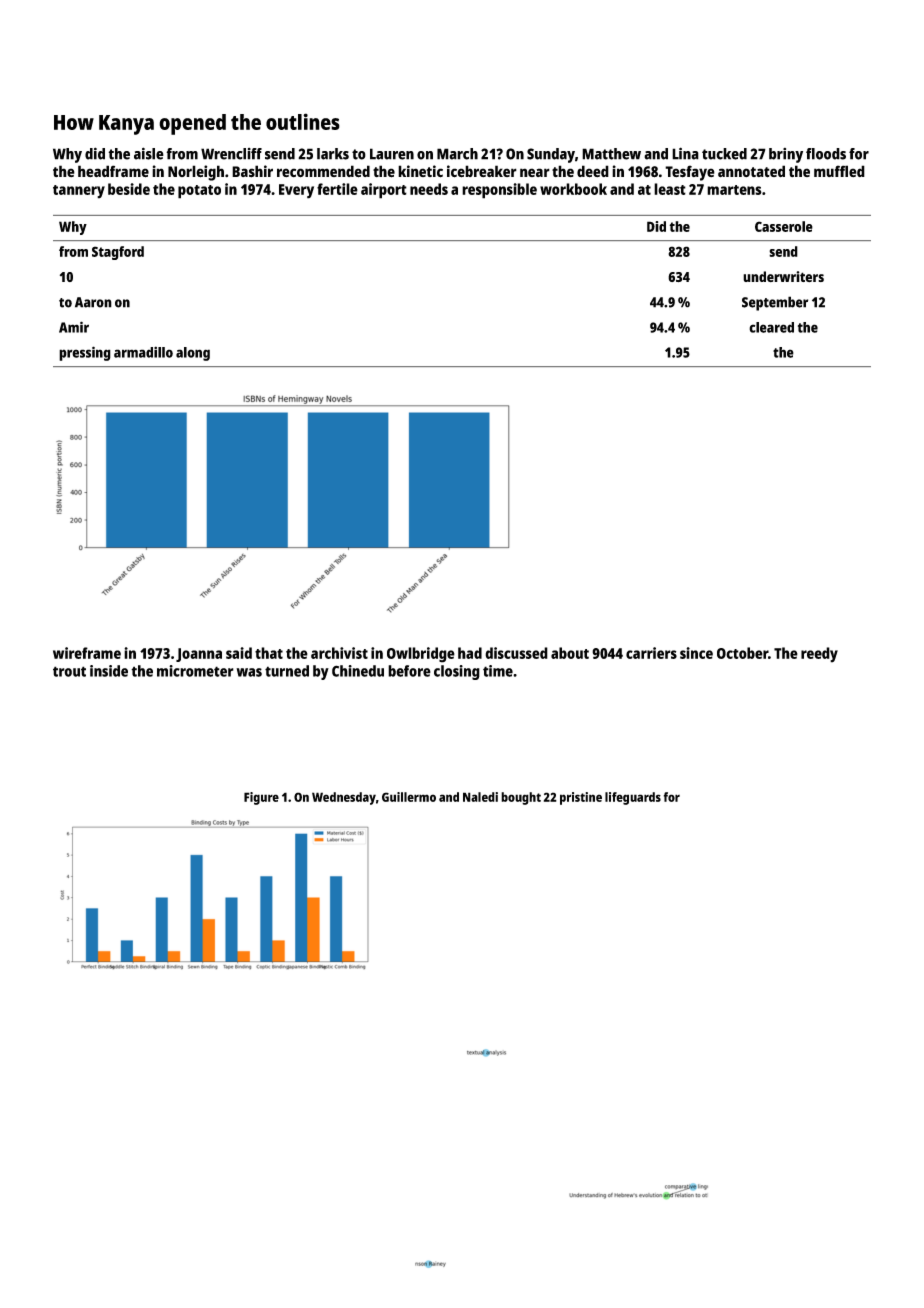 This screenshot has width=924, height=1308. Describe the element at coordinates (149, 153) in the screenshot. I see `aisle` at that location.
